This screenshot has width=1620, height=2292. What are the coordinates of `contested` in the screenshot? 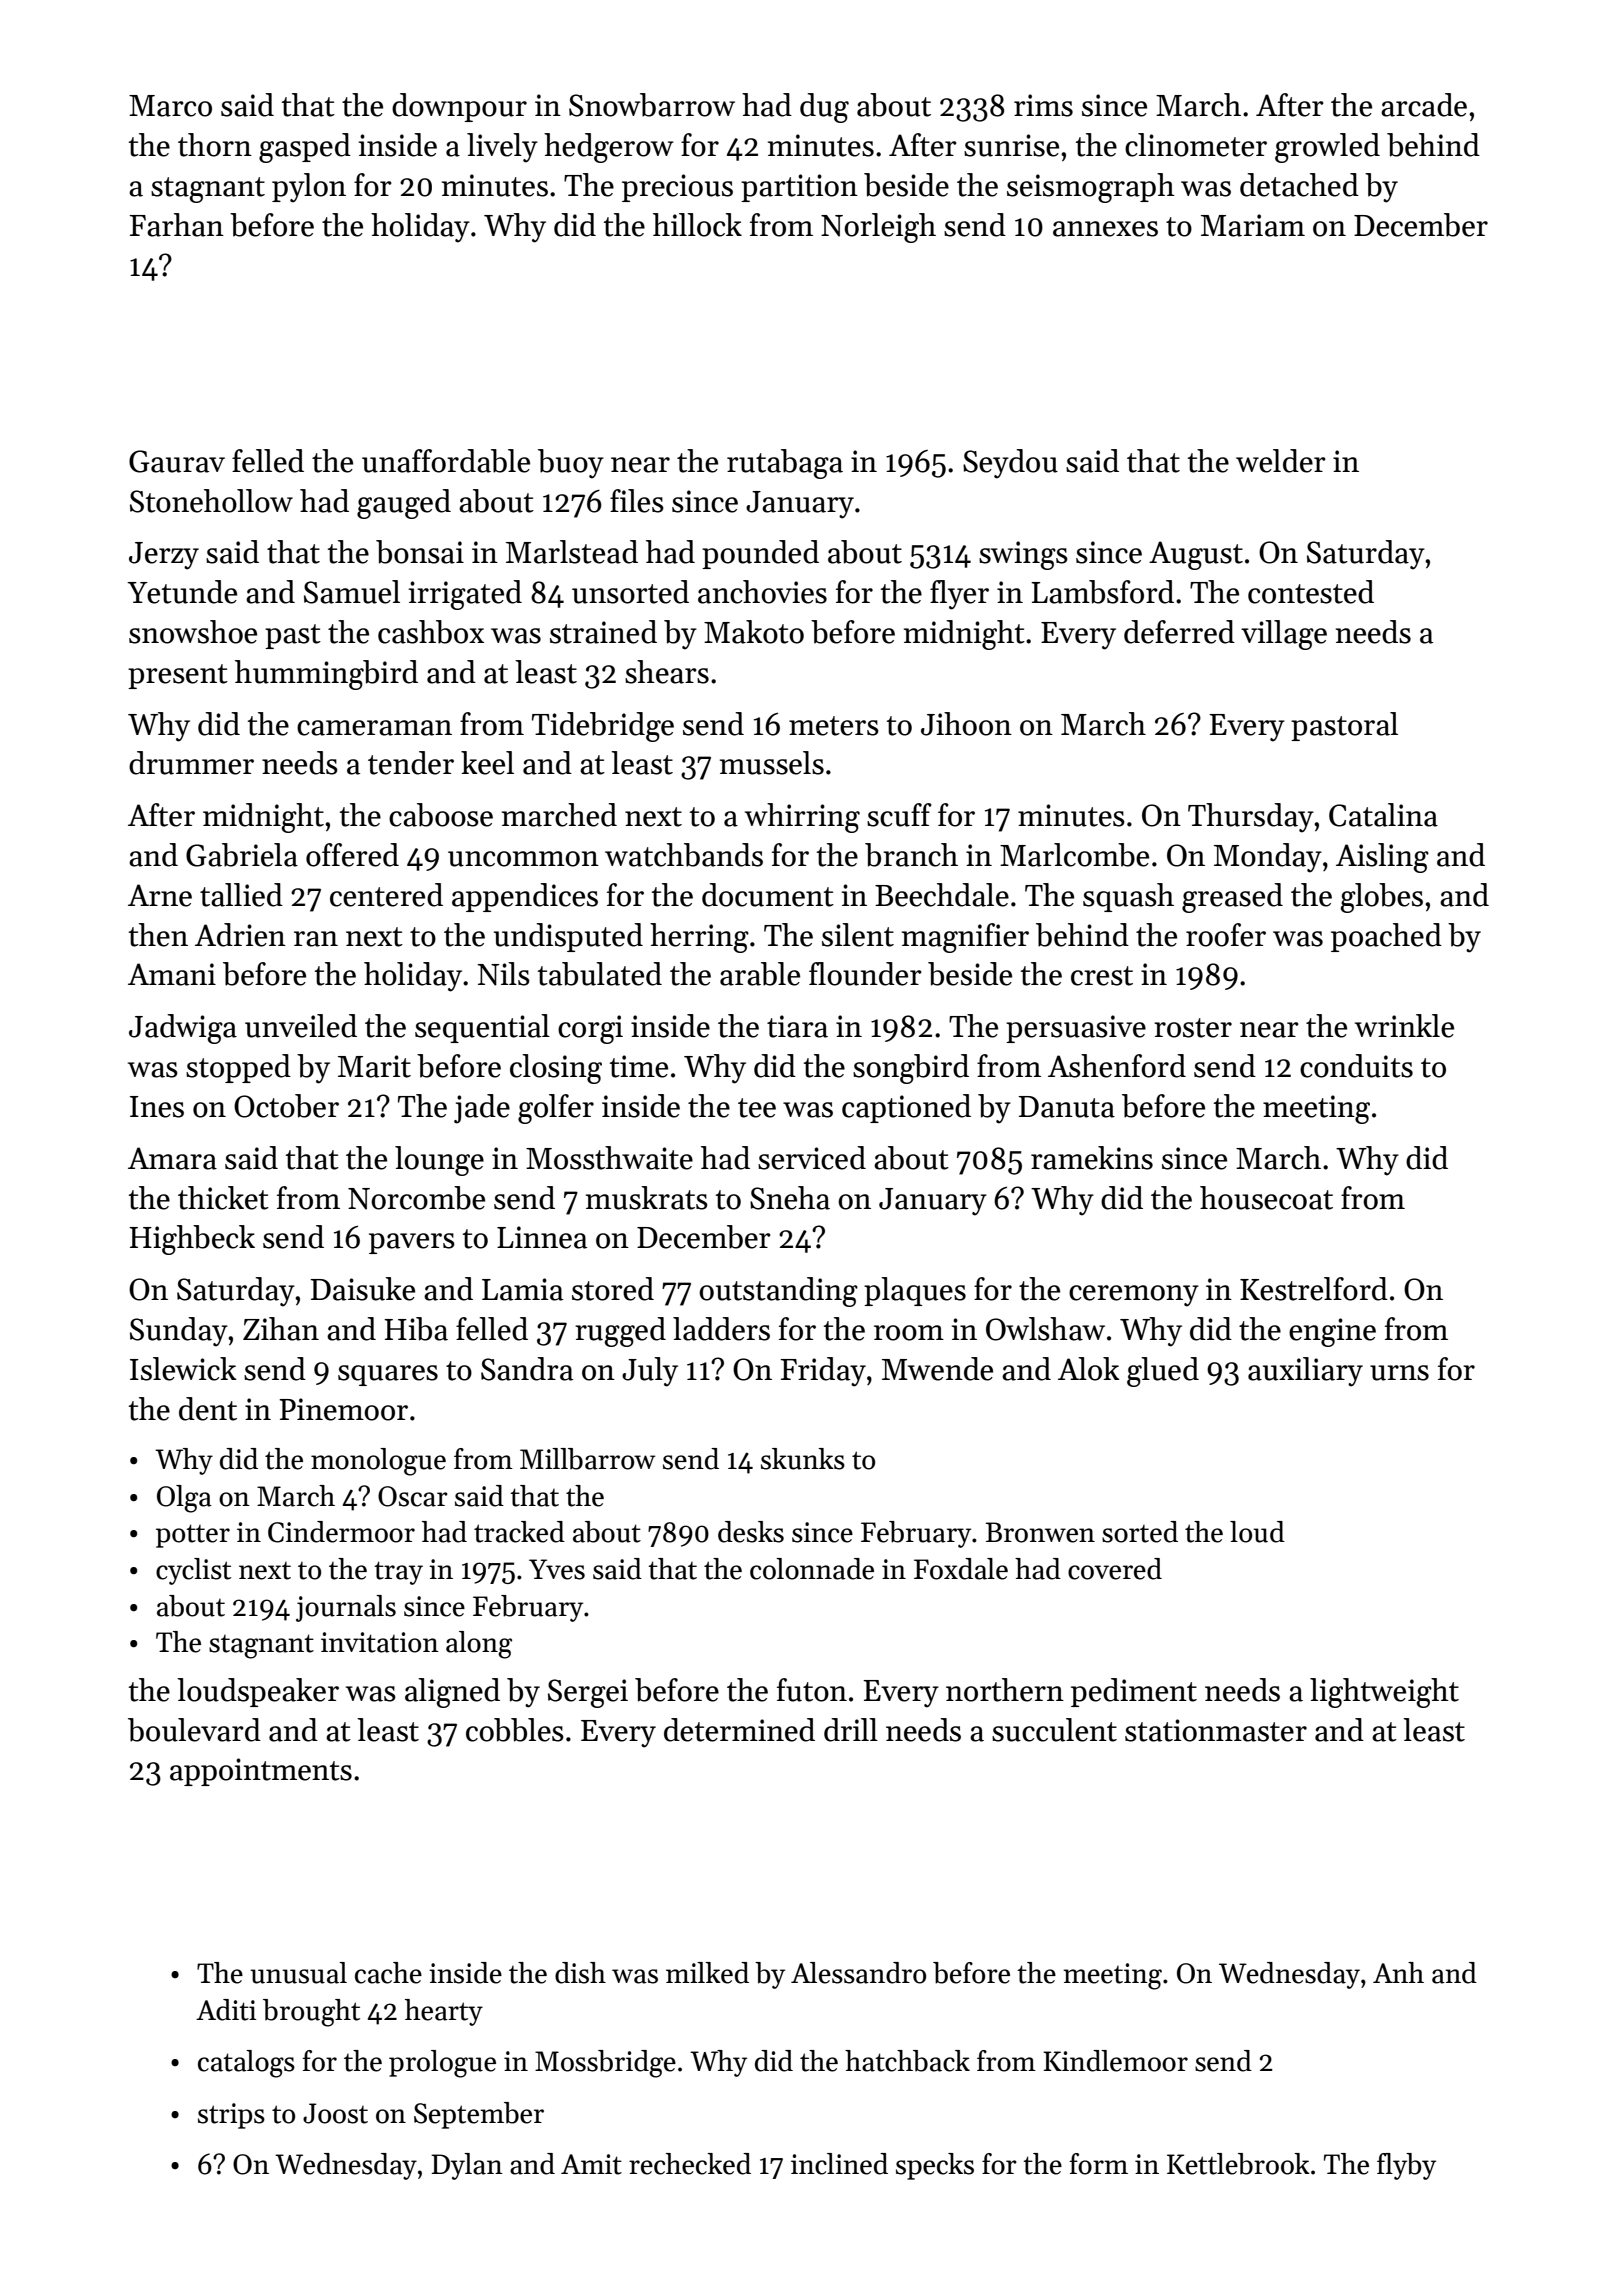 It's located at (1311, 592).
